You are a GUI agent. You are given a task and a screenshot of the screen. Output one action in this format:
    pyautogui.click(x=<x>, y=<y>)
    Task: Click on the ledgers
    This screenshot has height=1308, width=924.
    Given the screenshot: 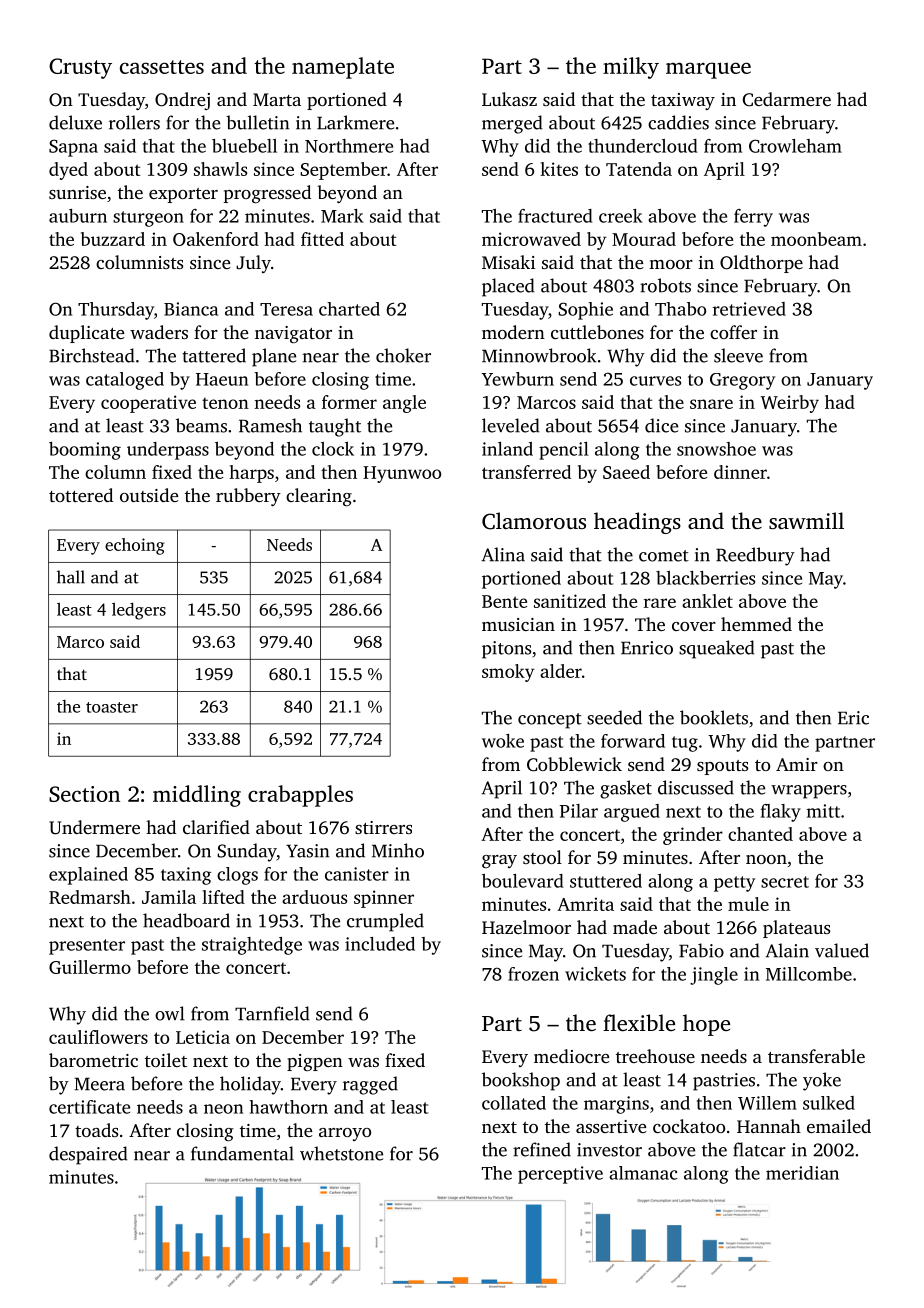 What is the action you would take?
    pyautogui.click(x=139, y=611)
